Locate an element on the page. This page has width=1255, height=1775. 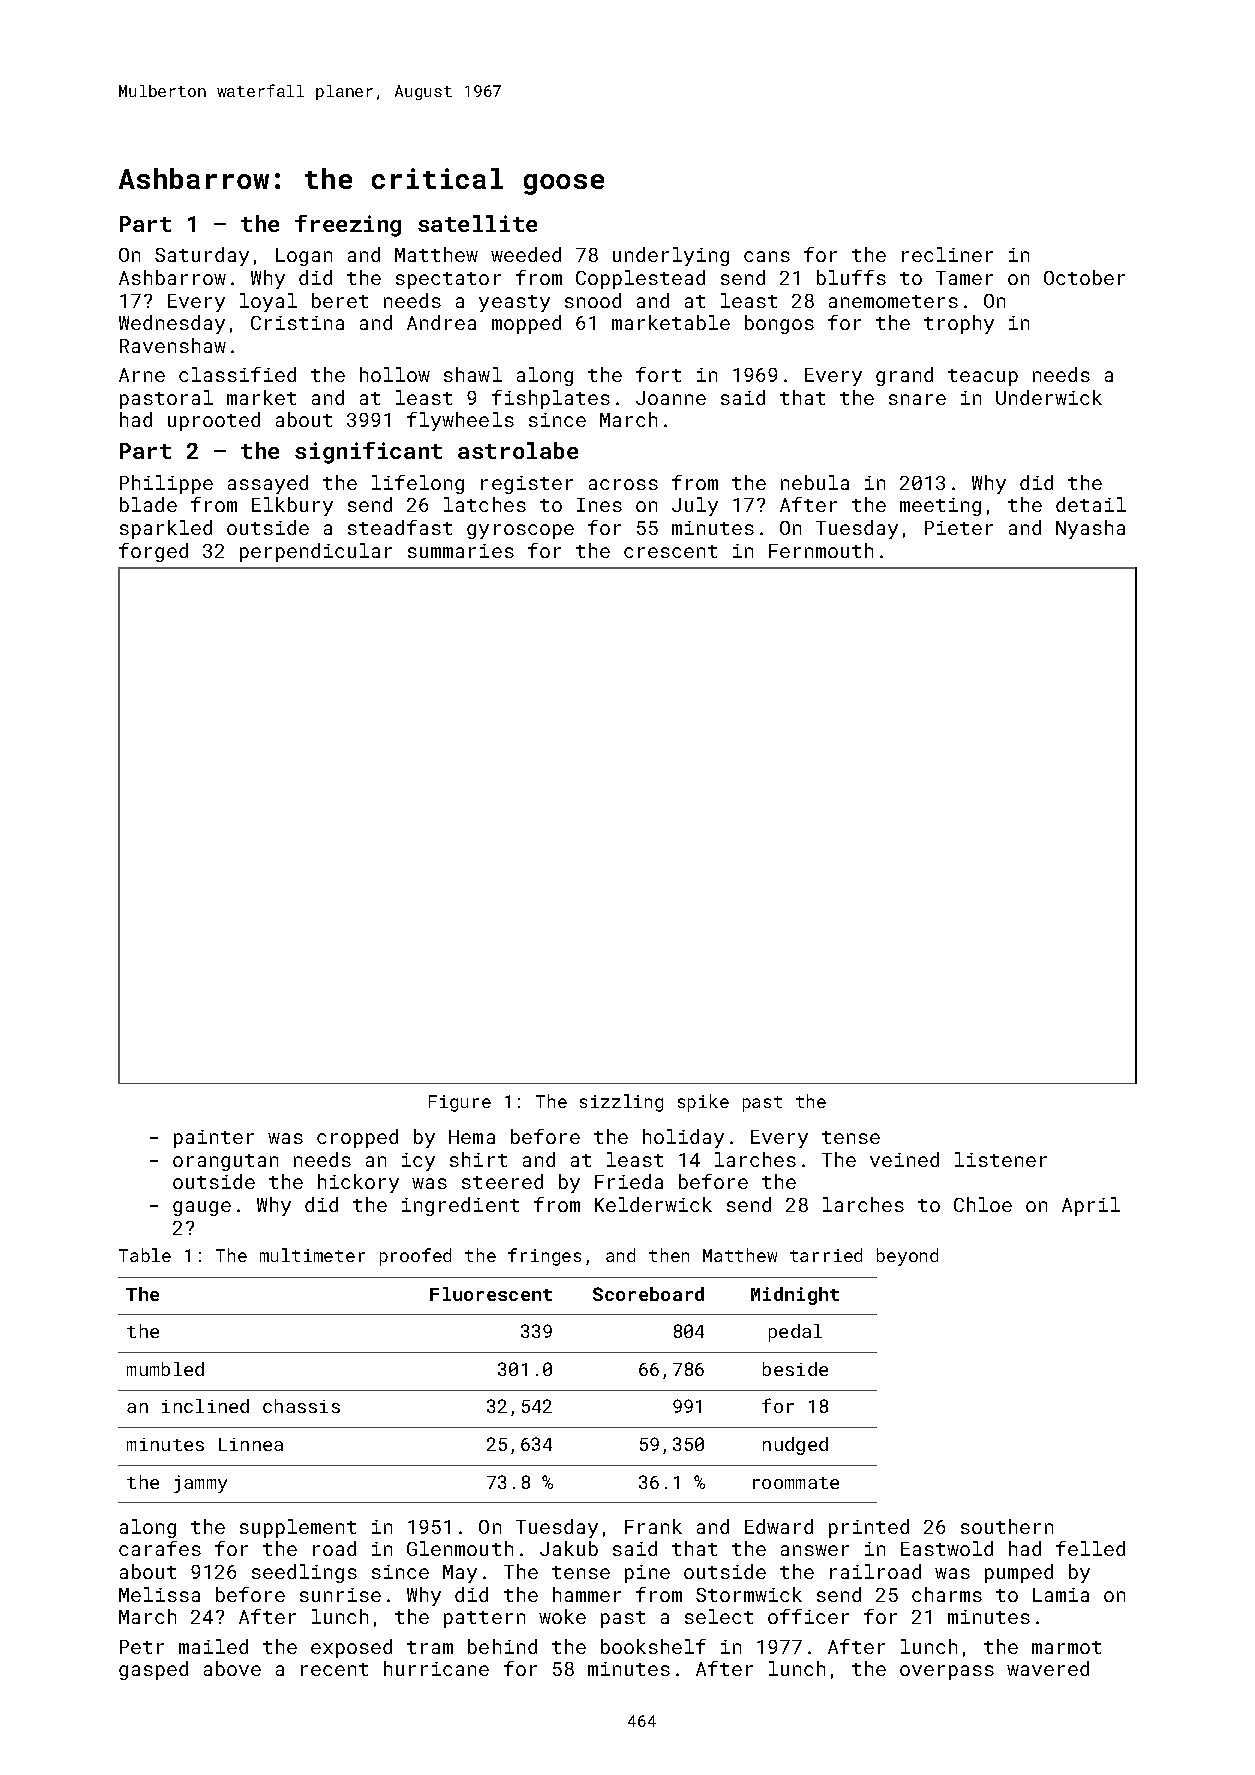
freezing is located at coordinates (348, 226).
